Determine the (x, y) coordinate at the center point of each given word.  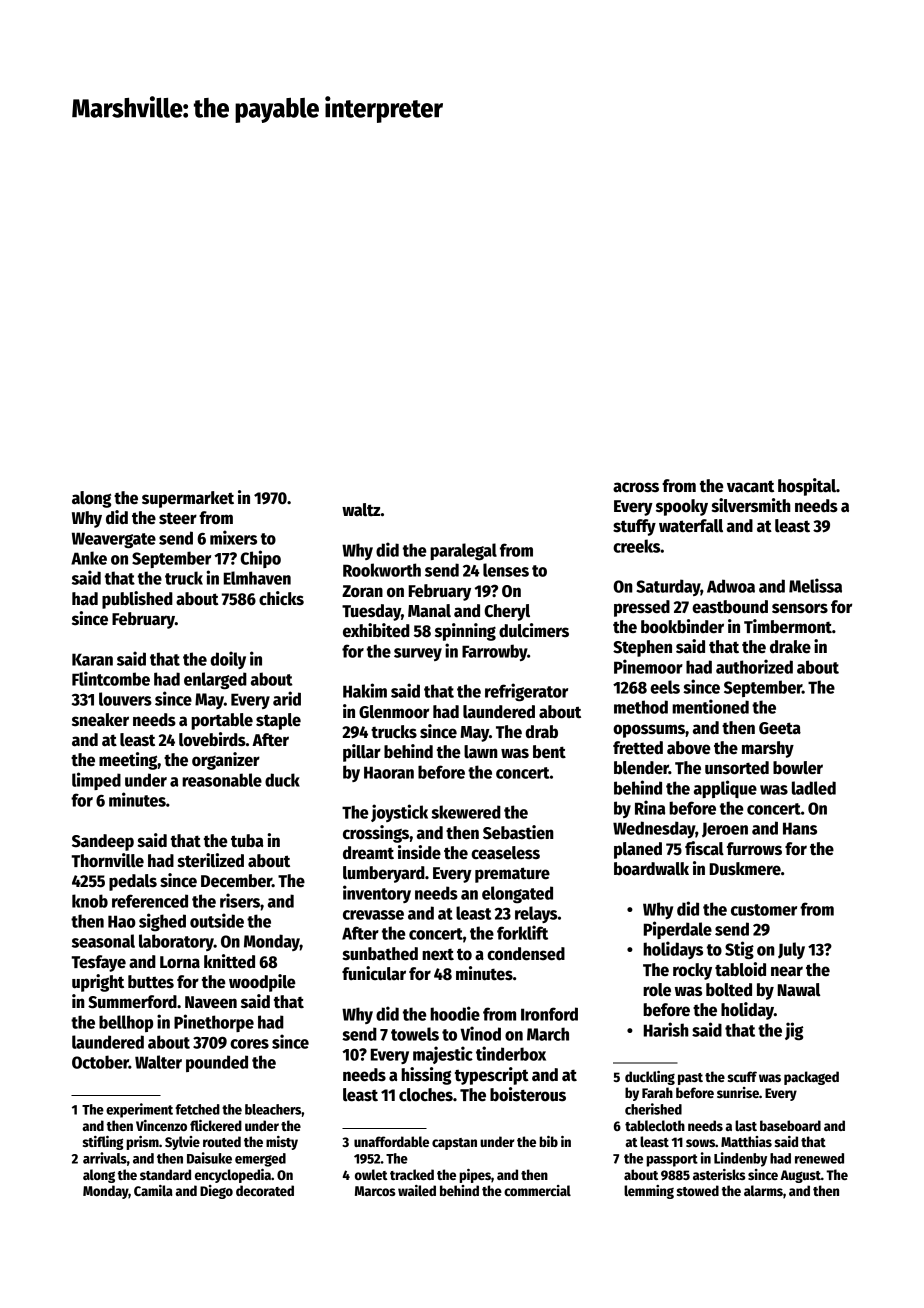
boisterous (528, 1094)
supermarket (188, 499)
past (690, 1079)
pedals (133, 882)
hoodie (455, 1013)
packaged (811, 1078)
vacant (750, 486)
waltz (361, 510)
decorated (265, 1190)
